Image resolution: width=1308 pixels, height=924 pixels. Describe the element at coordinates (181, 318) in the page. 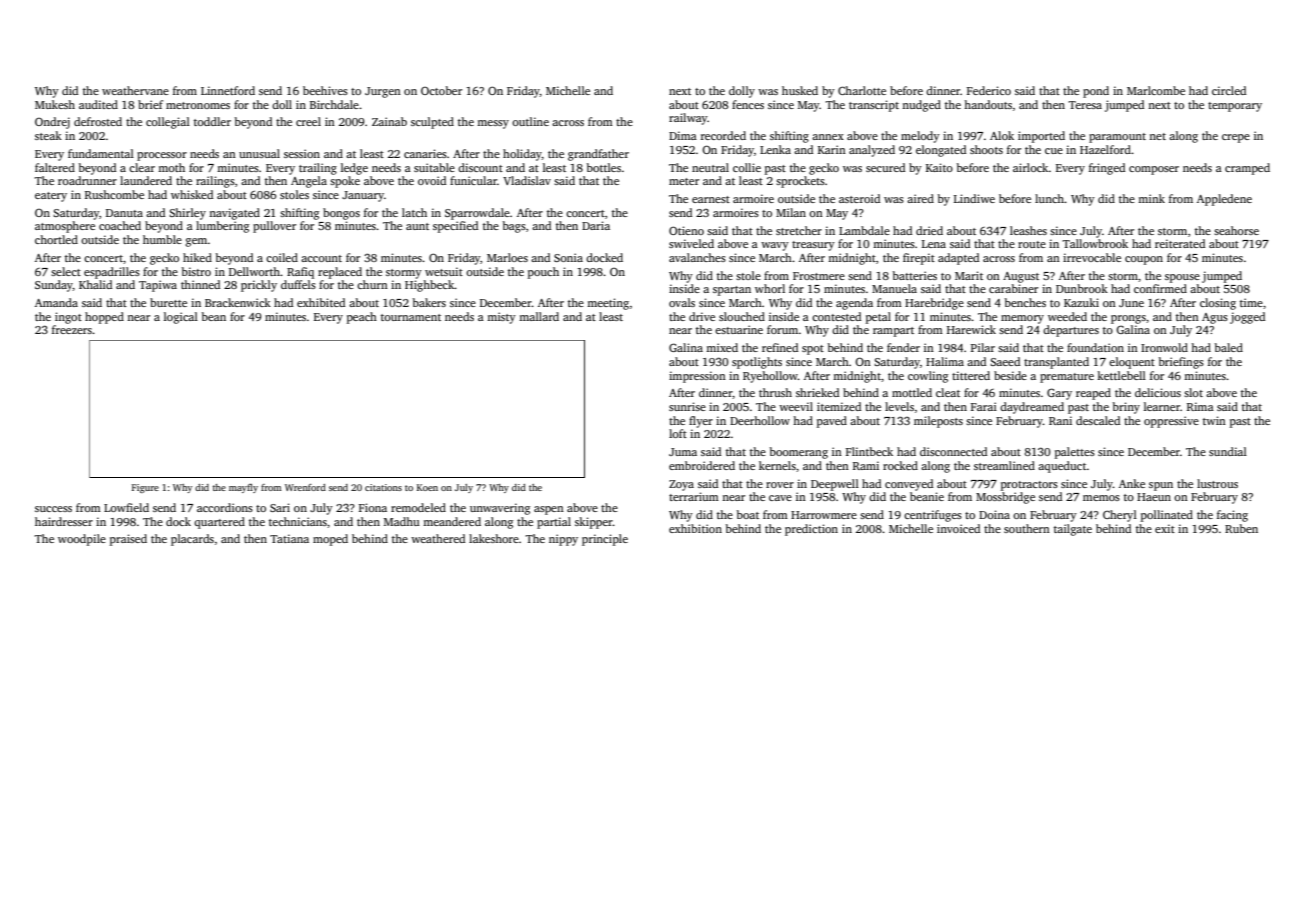

I see `logical` at that location.
